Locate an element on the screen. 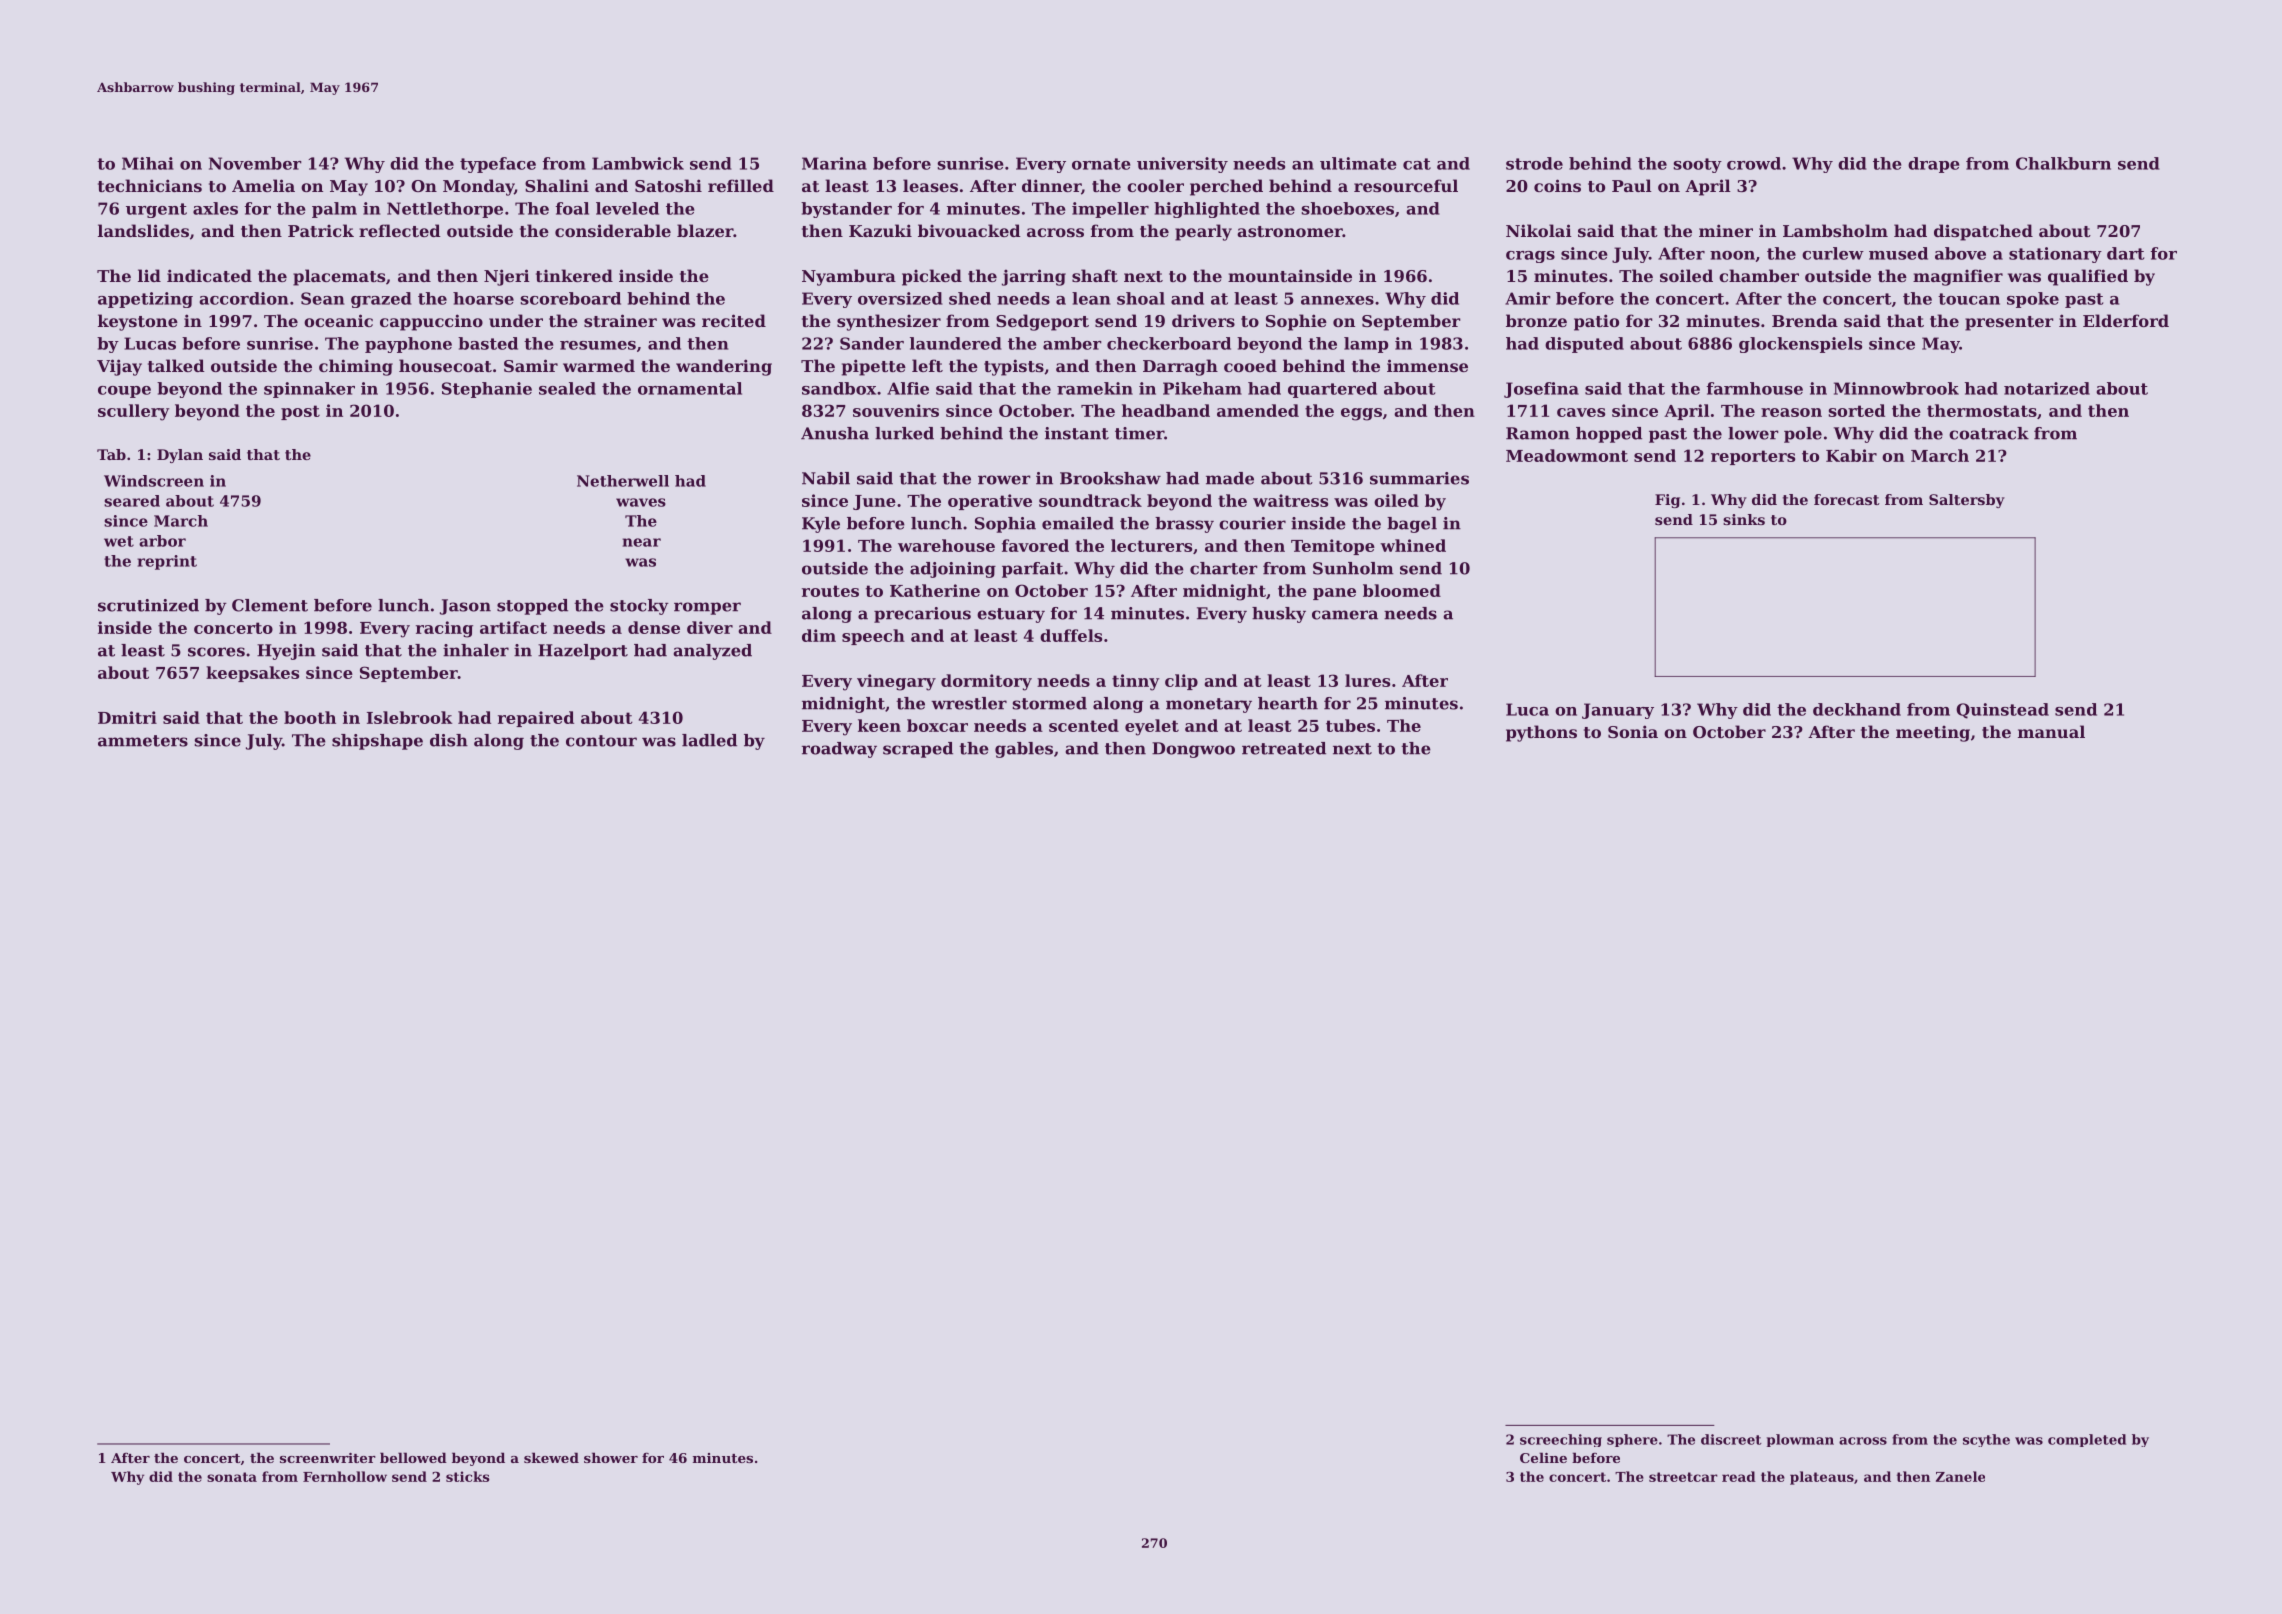  resourceful is located at coordinates (1406, 185).
